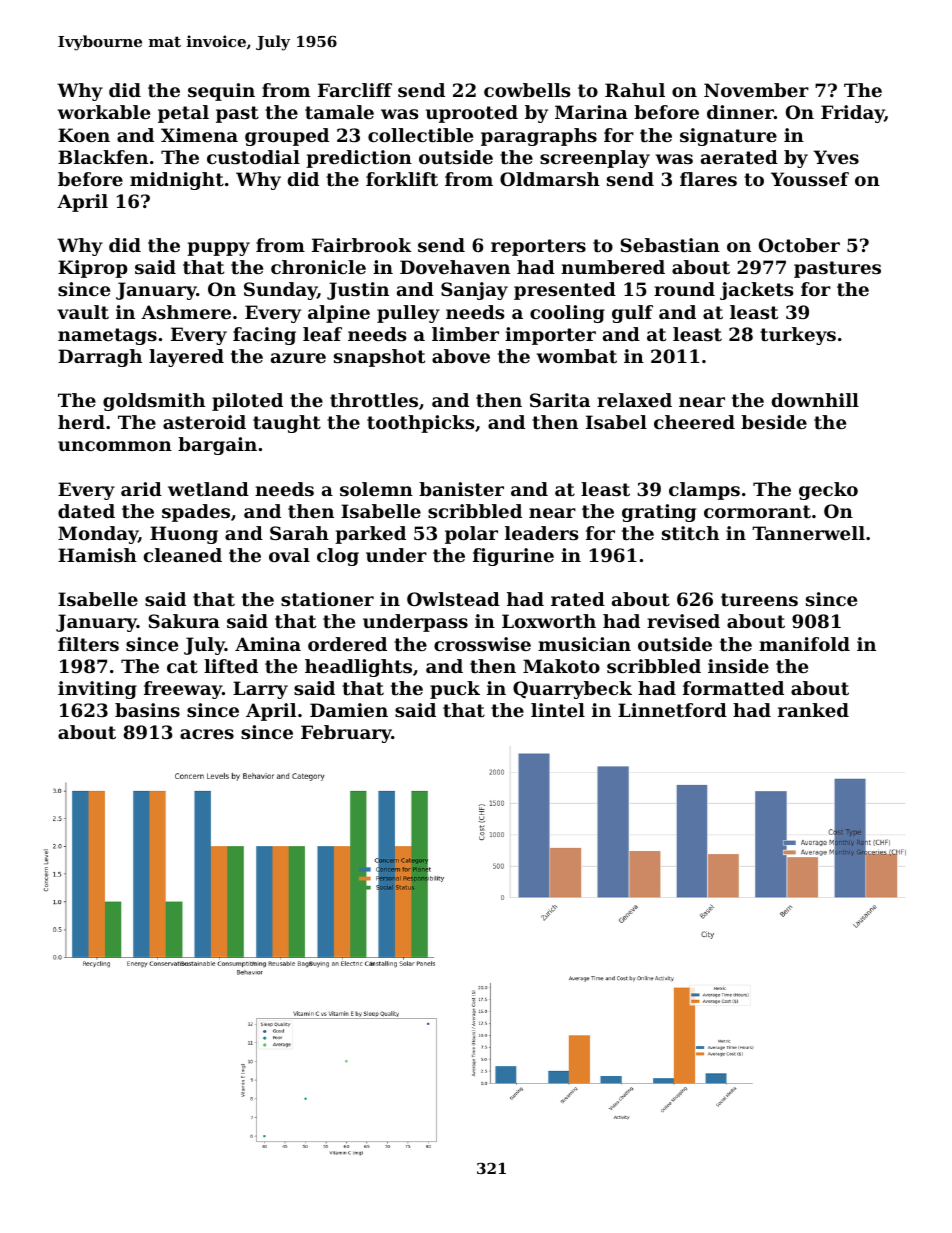 This screenshot has width=952, height=1233. Describe the element at coordinates (756, 291) in the screenshot. I see `jackets` at that location.
